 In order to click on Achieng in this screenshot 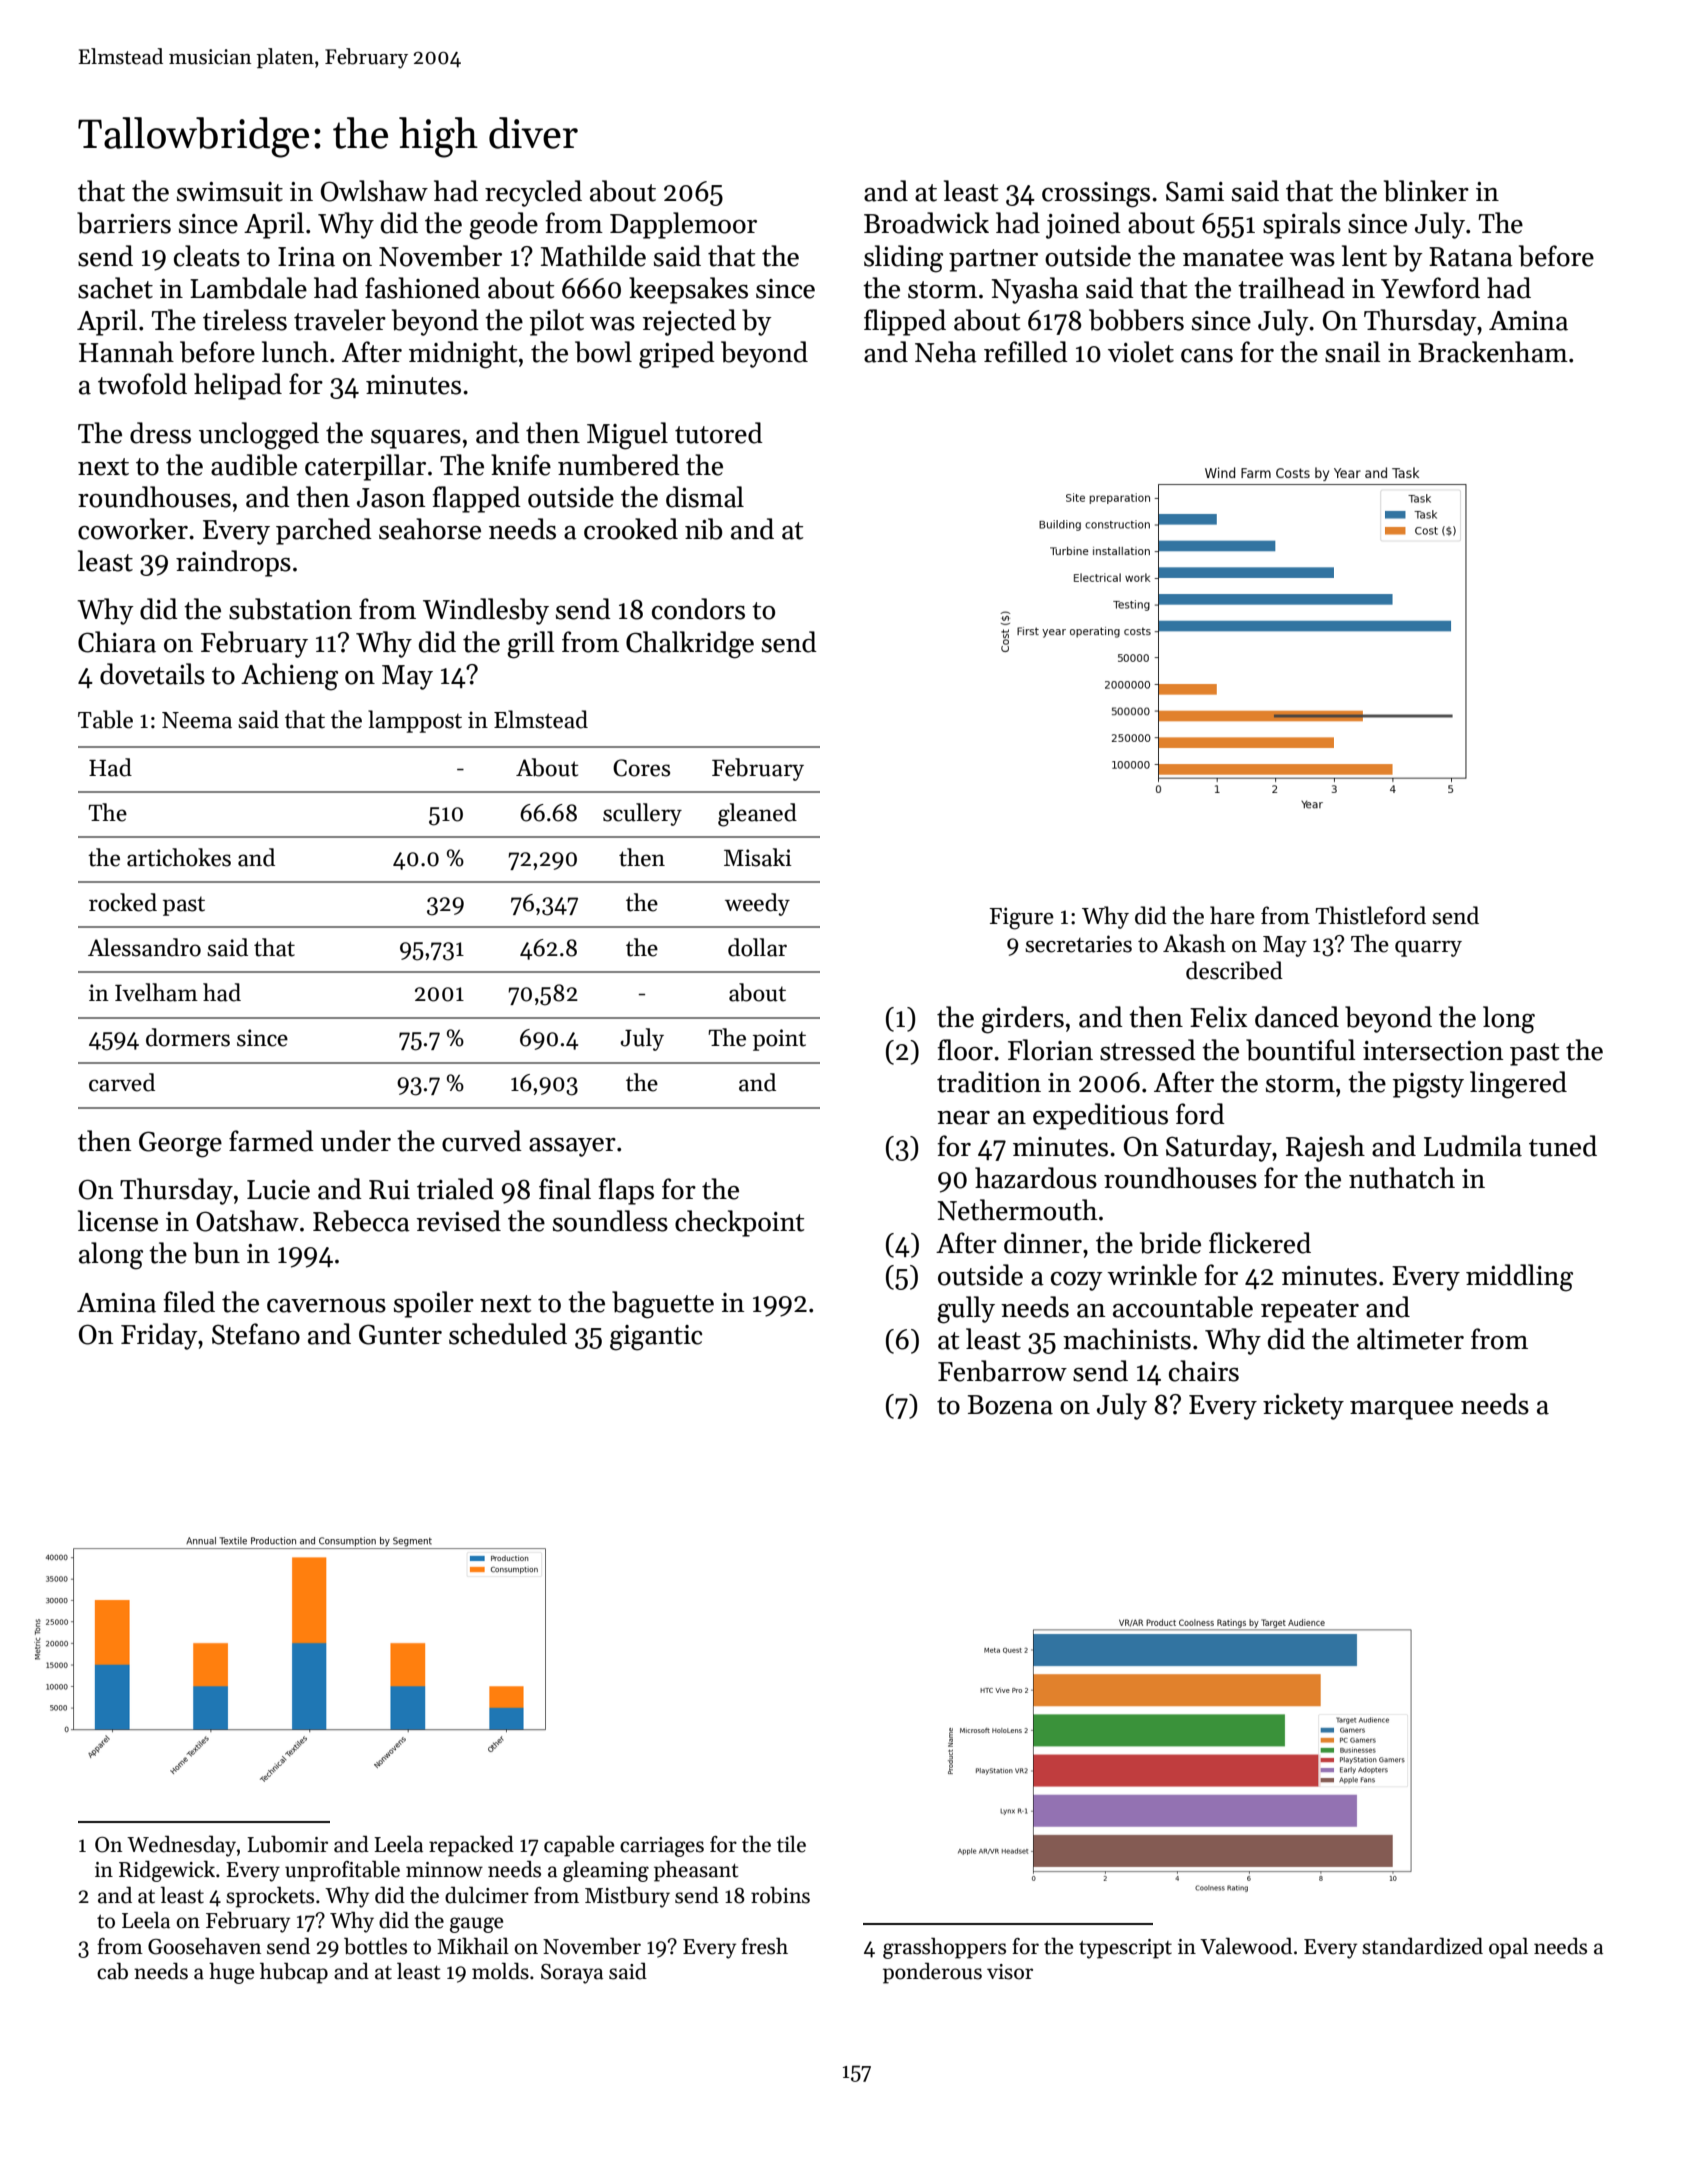, I will do `click(289, 677)`.
